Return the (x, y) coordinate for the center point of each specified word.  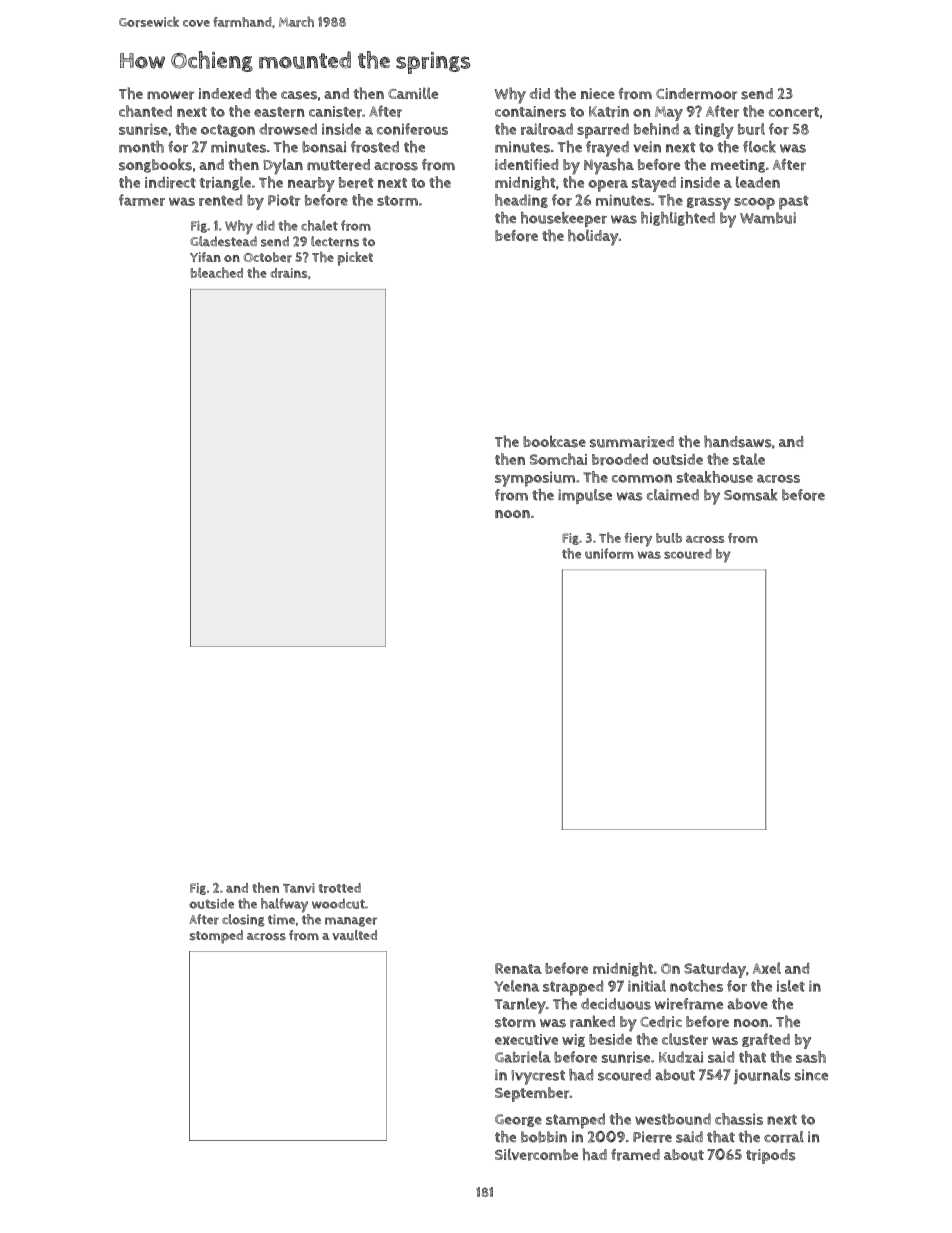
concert (794, 112)
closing (243, 920)
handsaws (738, 441)
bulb (669, 538)
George (518, 1120)
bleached (217, 272)
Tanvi (299, 888)
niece (598, 93)
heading (521, 201)
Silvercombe (536, 1155)
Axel (767, 968)
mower (171, 95)
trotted (339, 888)
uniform (609, 553)
